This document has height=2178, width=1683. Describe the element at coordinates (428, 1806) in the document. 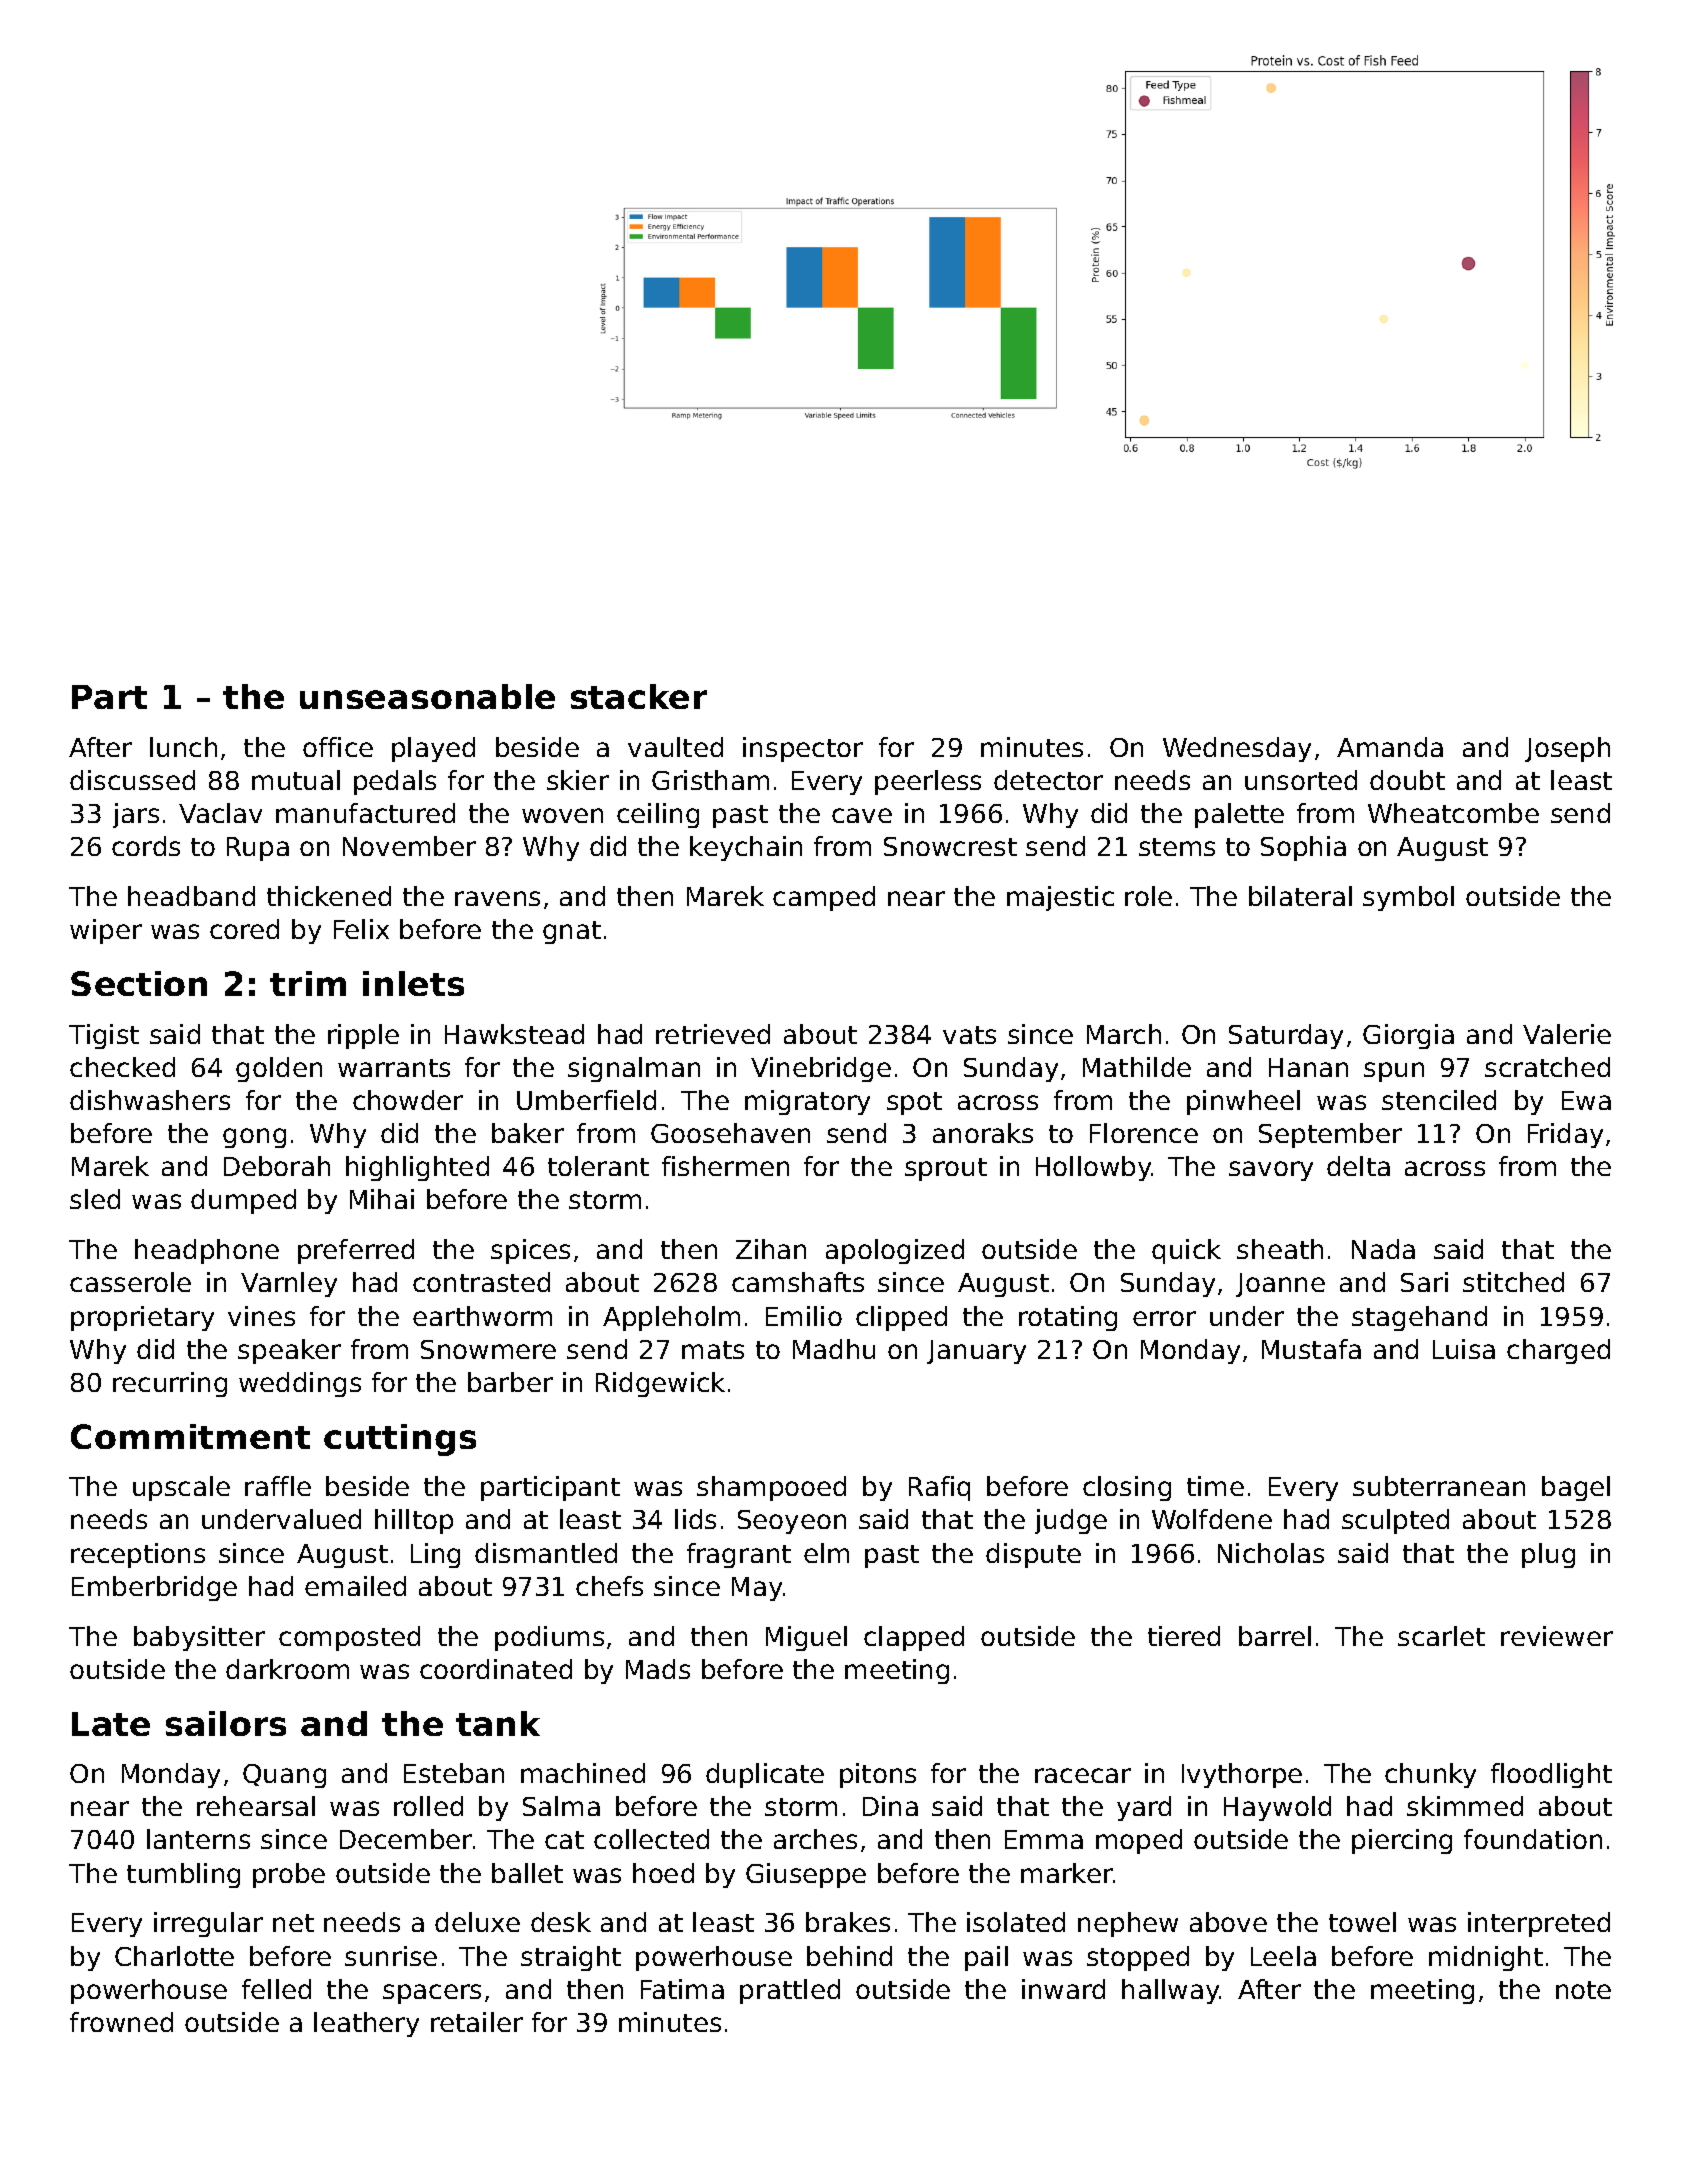

I see `rolled` at that location.
